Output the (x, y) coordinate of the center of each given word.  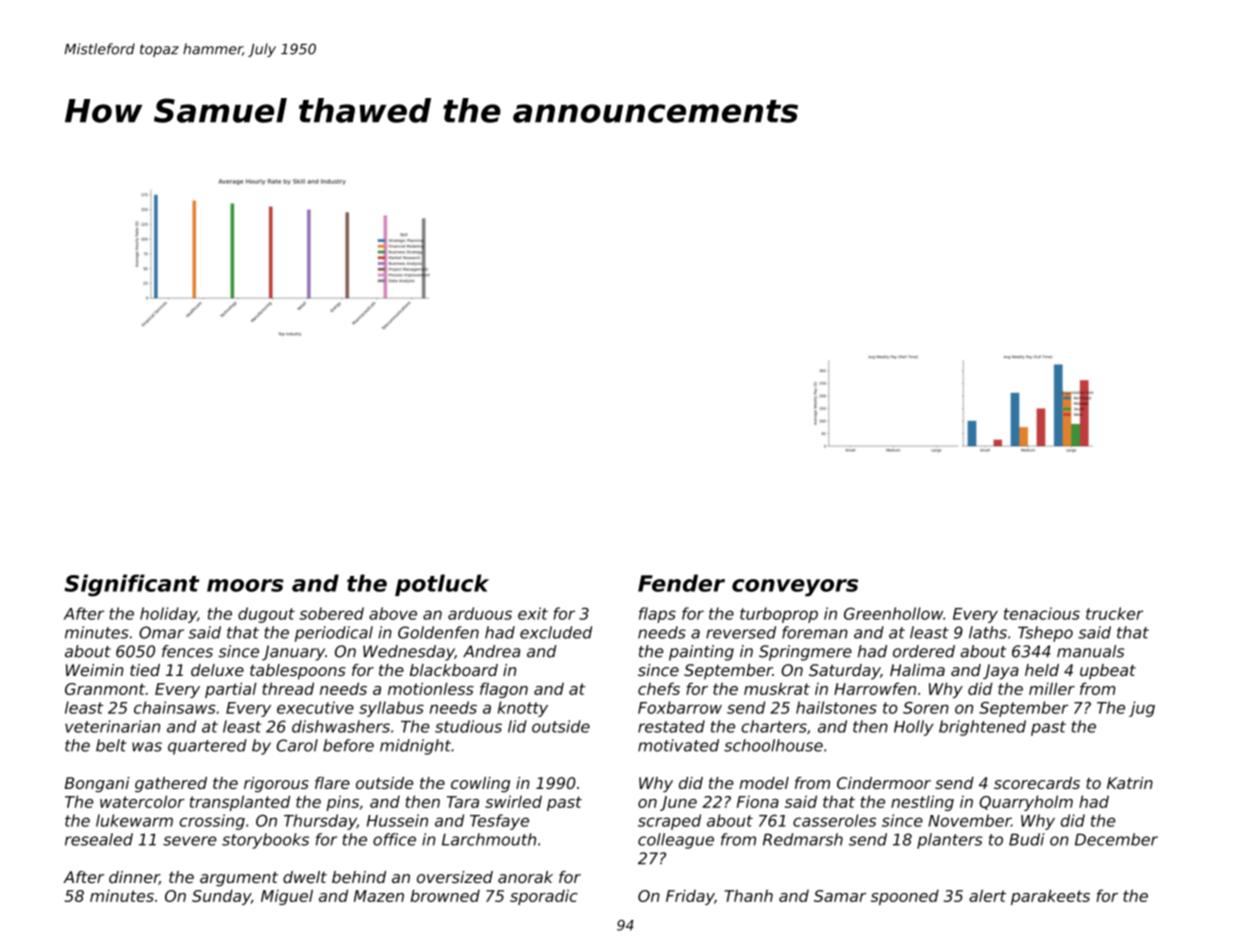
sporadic (544, 897)
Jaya (1001, 672)
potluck (442, 585)
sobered (331, 613)
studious (468, 726)
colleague (676, 841)
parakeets (1050, 897)
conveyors (795, 588)
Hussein (397, 820)
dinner (134, 878)
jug (1142, 709)
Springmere (805, 653)
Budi (1026, 839)
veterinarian (112, 726)
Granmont (105, 689)
